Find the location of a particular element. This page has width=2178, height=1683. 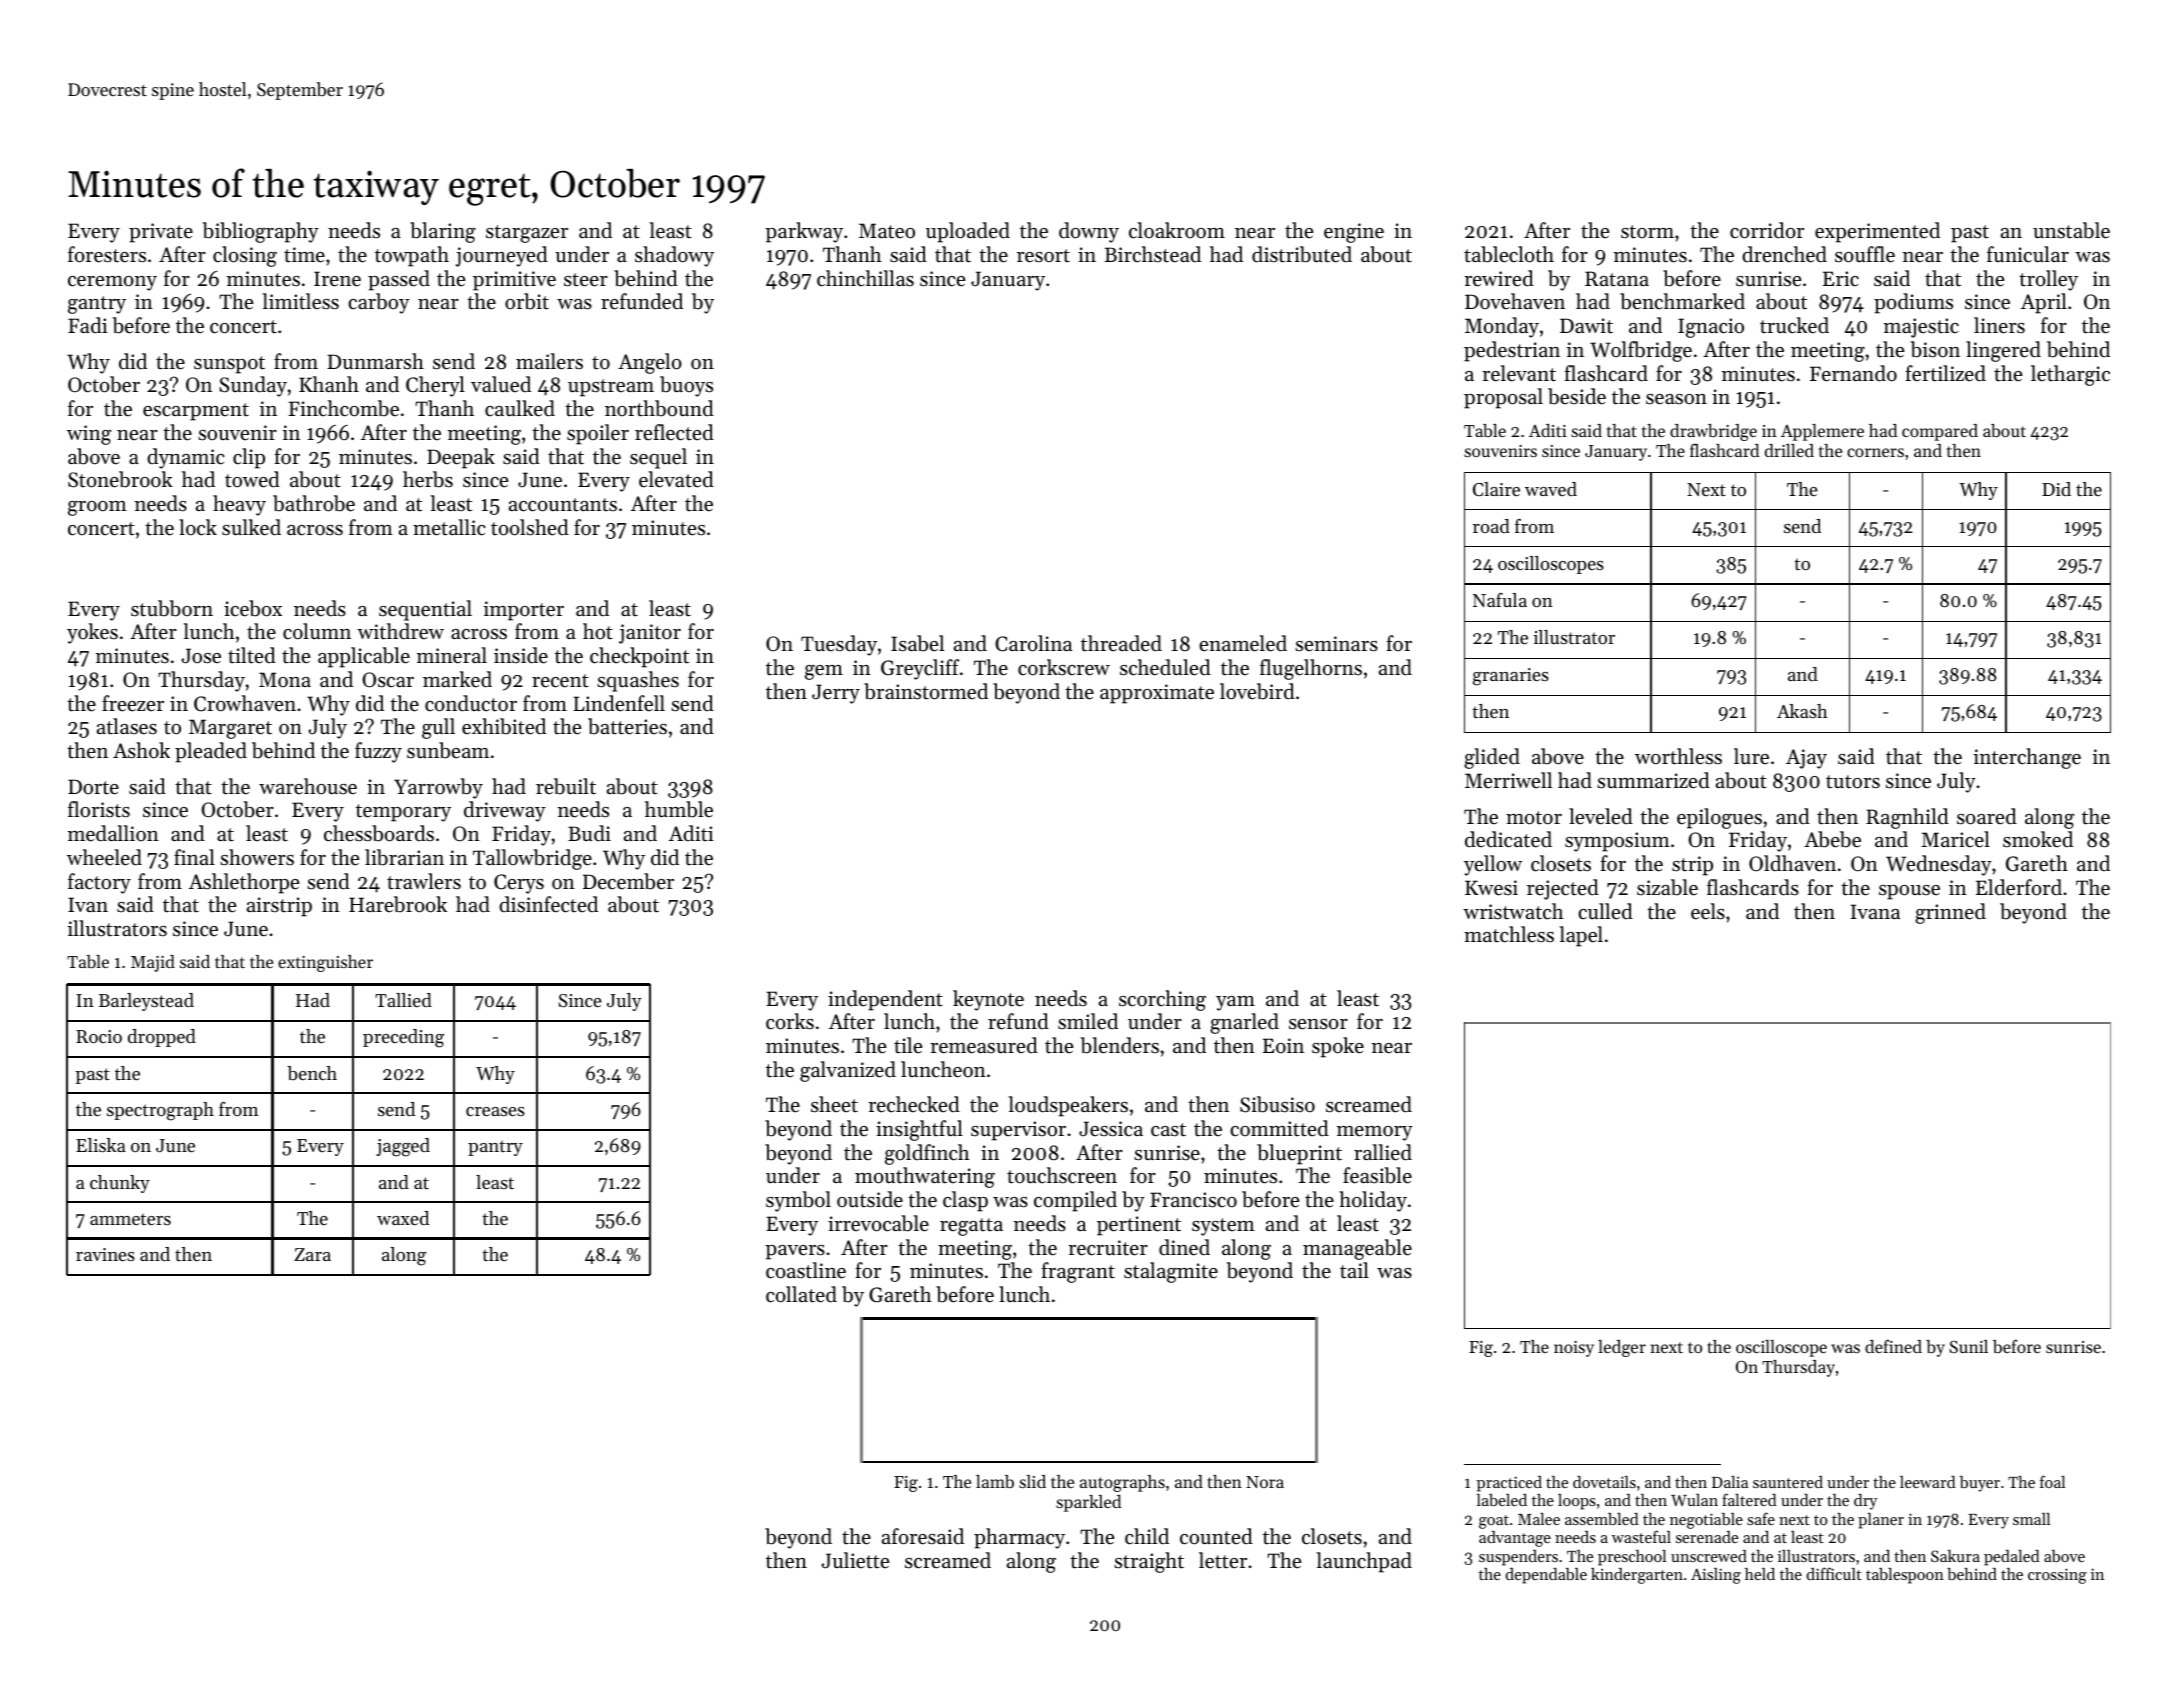

foal is located at coordinates (2052, 1481).
